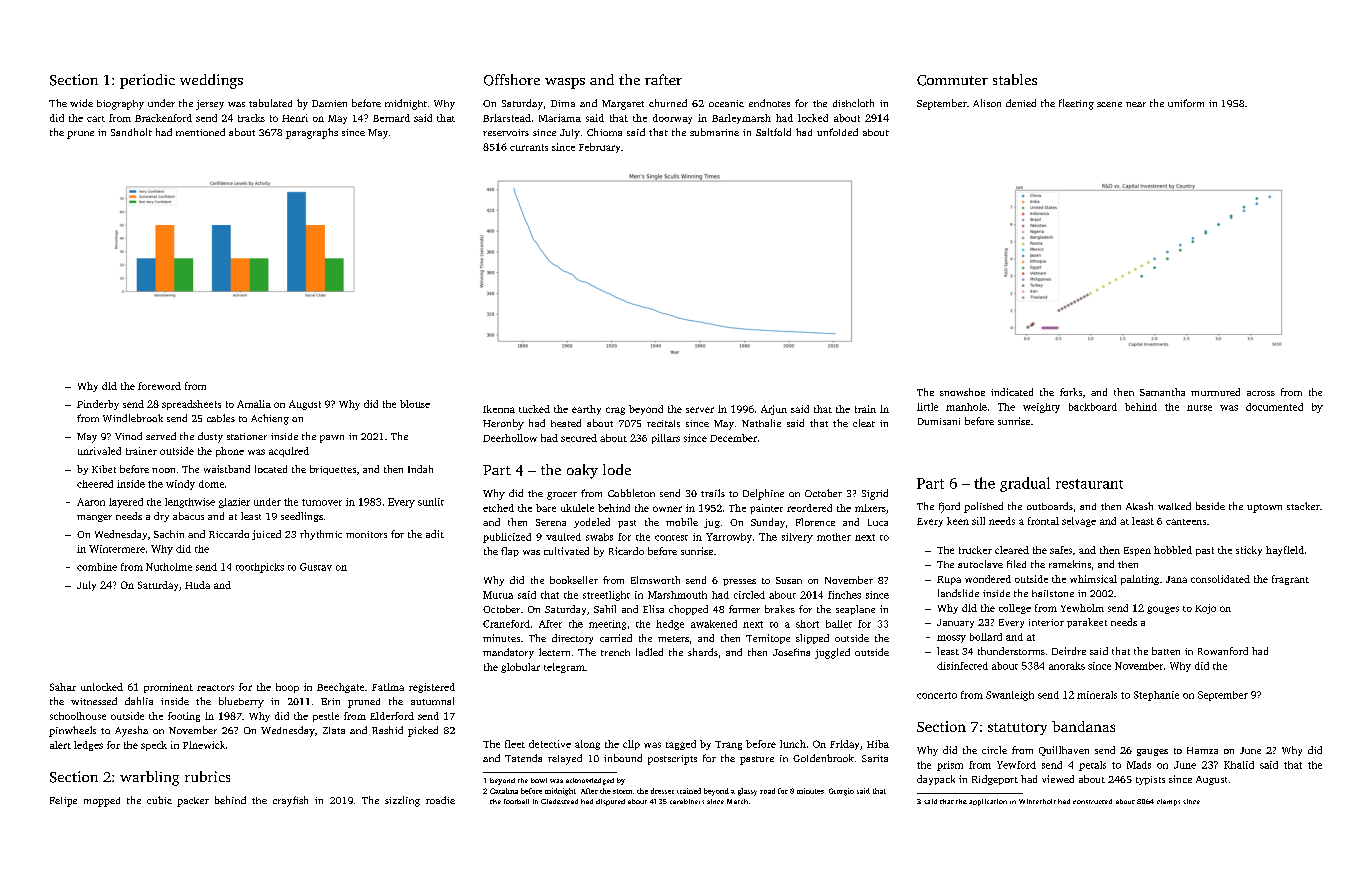 The height and width of the screenshot is (887, 1372). What do you see at coordinates (529, 147) in the screenshot?
I see `currants` at bounding box center [529, 147].
